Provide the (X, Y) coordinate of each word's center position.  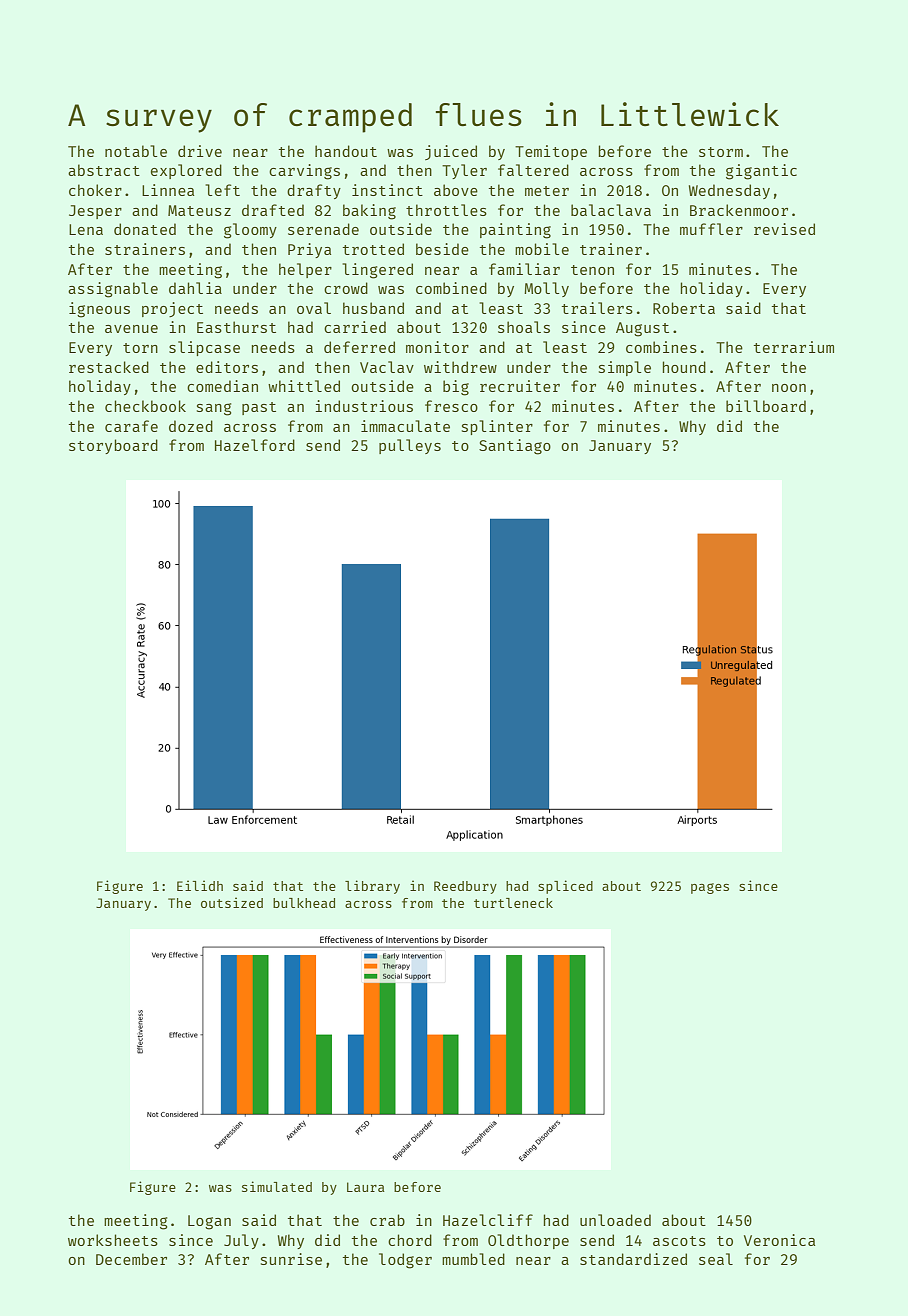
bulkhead (304, 903)
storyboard (113, 446)
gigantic (761, 172)
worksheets (113, 1240)
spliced (565, 887)
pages (710, 888)
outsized (232, 902)
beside (442, 249)
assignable (113, 290)
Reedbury (465, 887)
